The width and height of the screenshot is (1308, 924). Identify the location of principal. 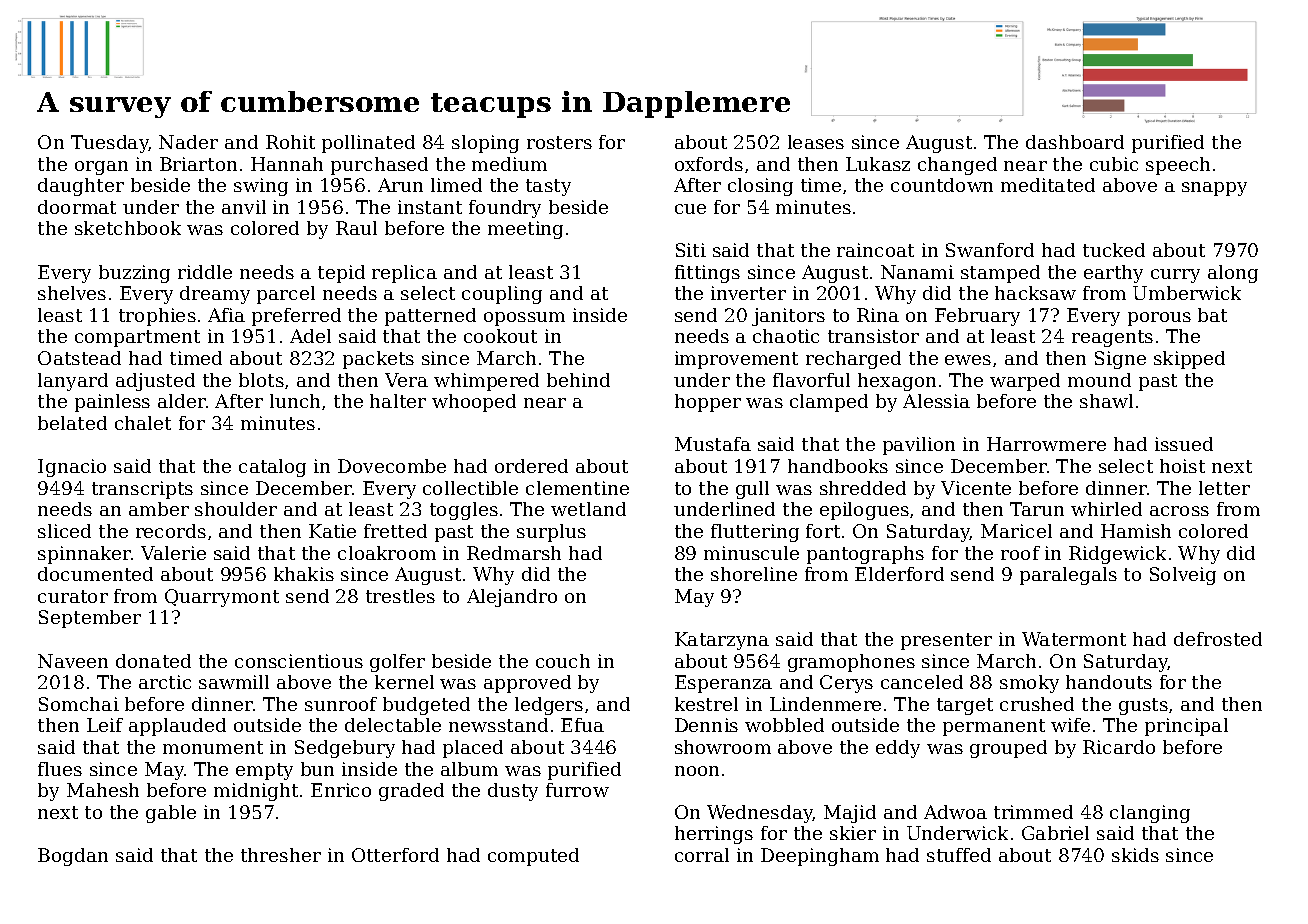
(1186, 727).
